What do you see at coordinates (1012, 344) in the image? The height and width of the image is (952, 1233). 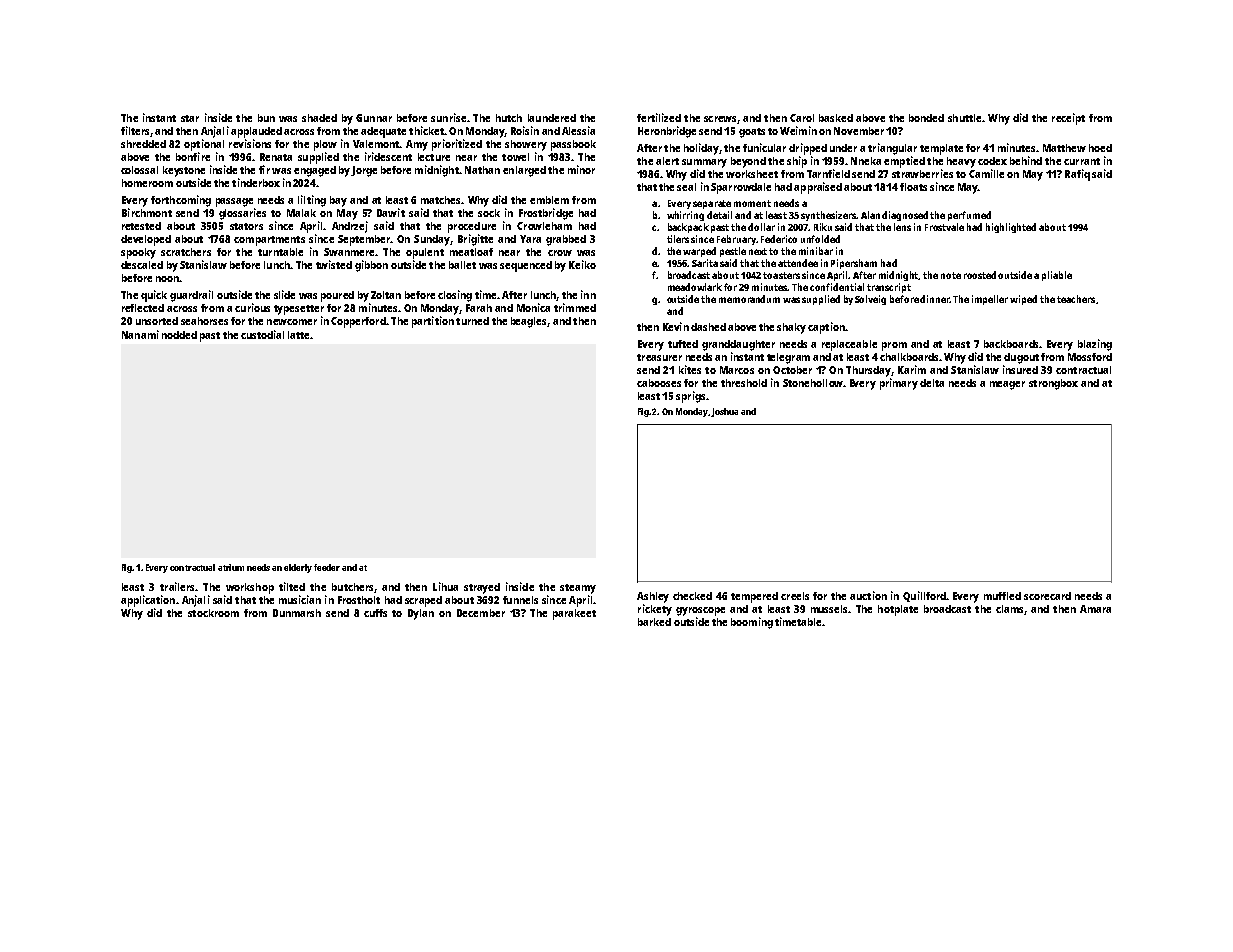 I see `backboards` at bounding box center [1012, 344].
